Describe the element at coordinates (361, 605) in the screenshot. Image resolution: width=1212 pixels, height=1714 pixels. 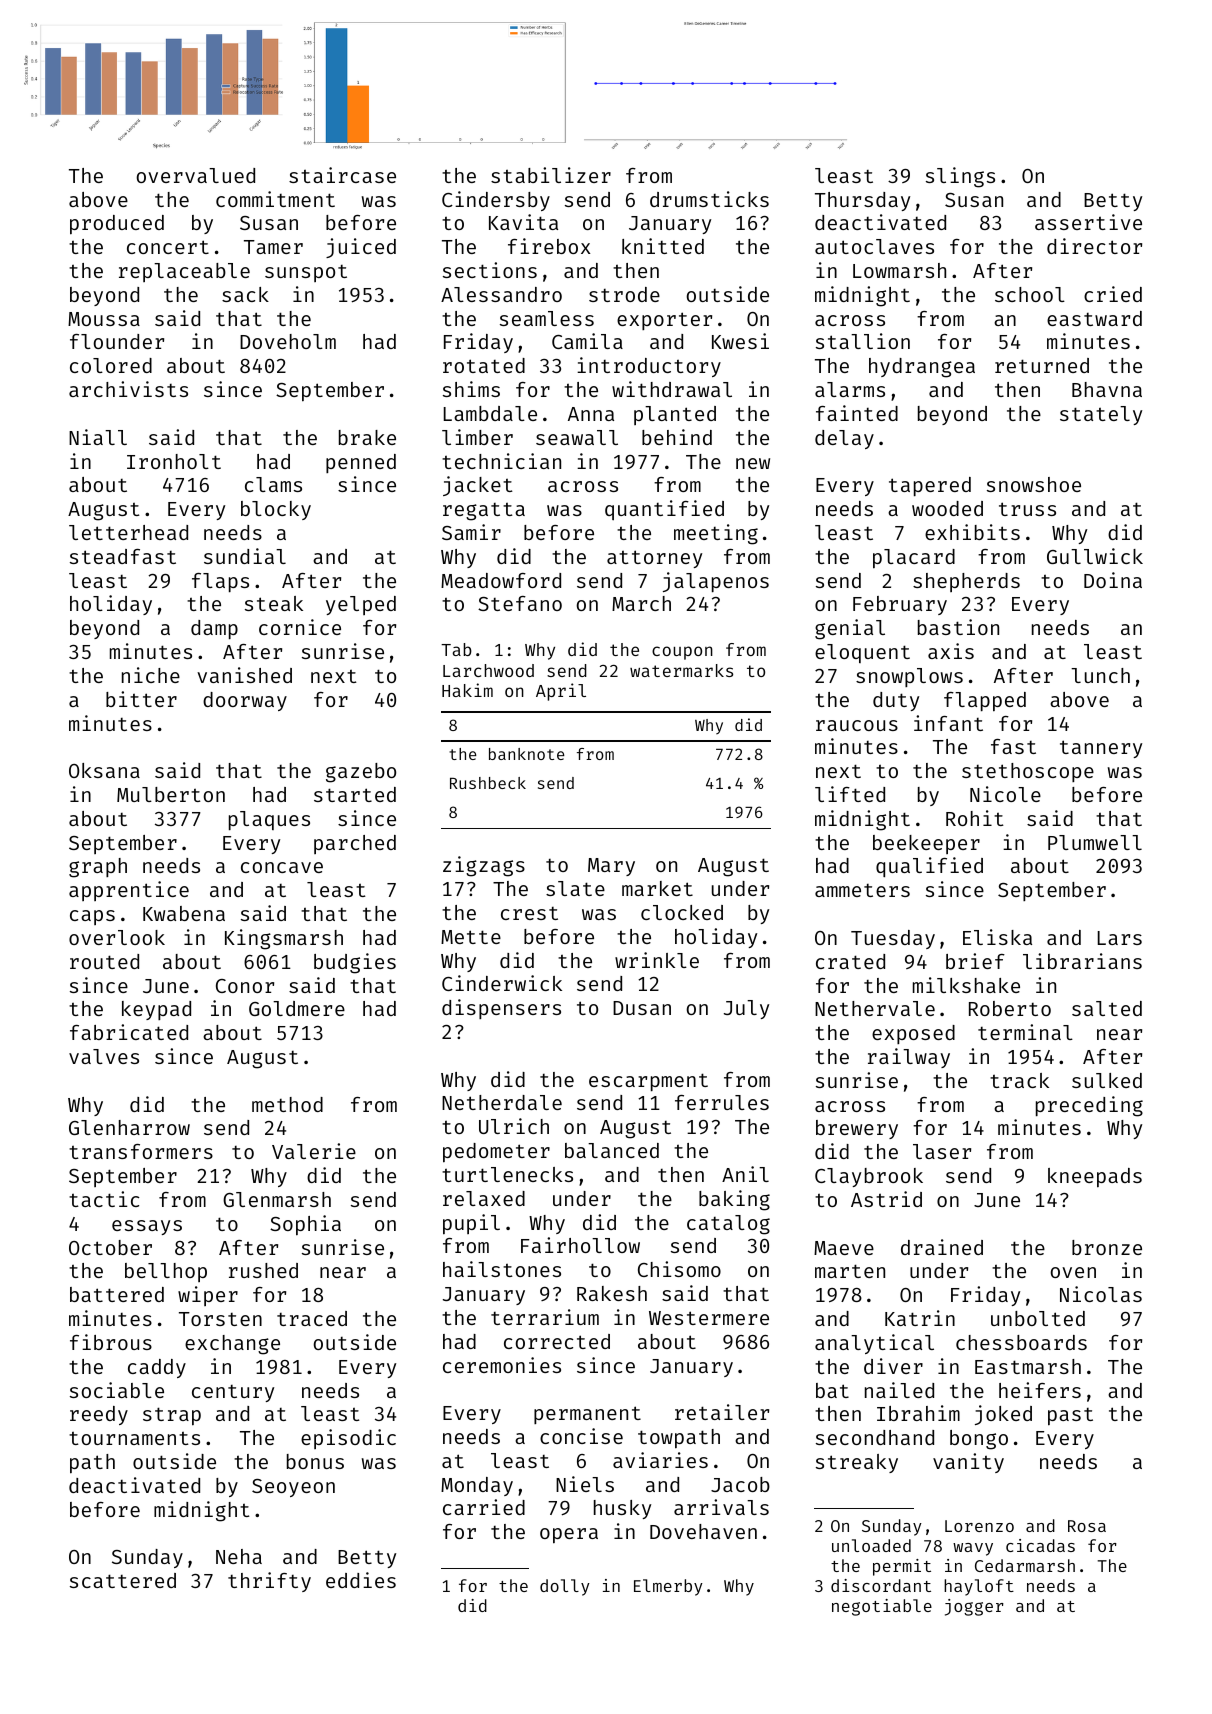
I see `yelped` at that location.
